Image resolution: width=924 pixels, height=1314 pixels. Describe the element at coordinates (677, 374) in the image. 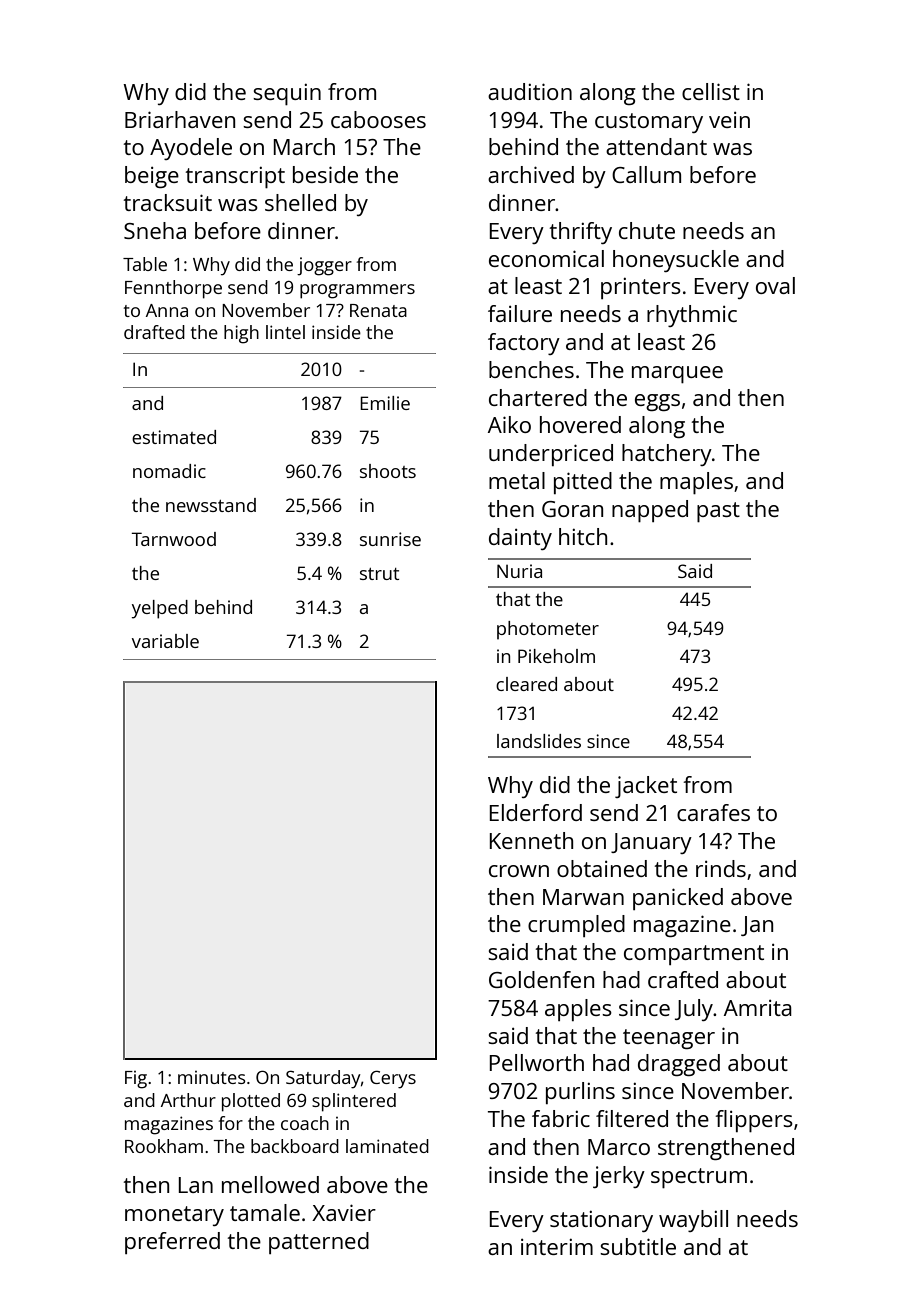

I see `marquee` at that location.
